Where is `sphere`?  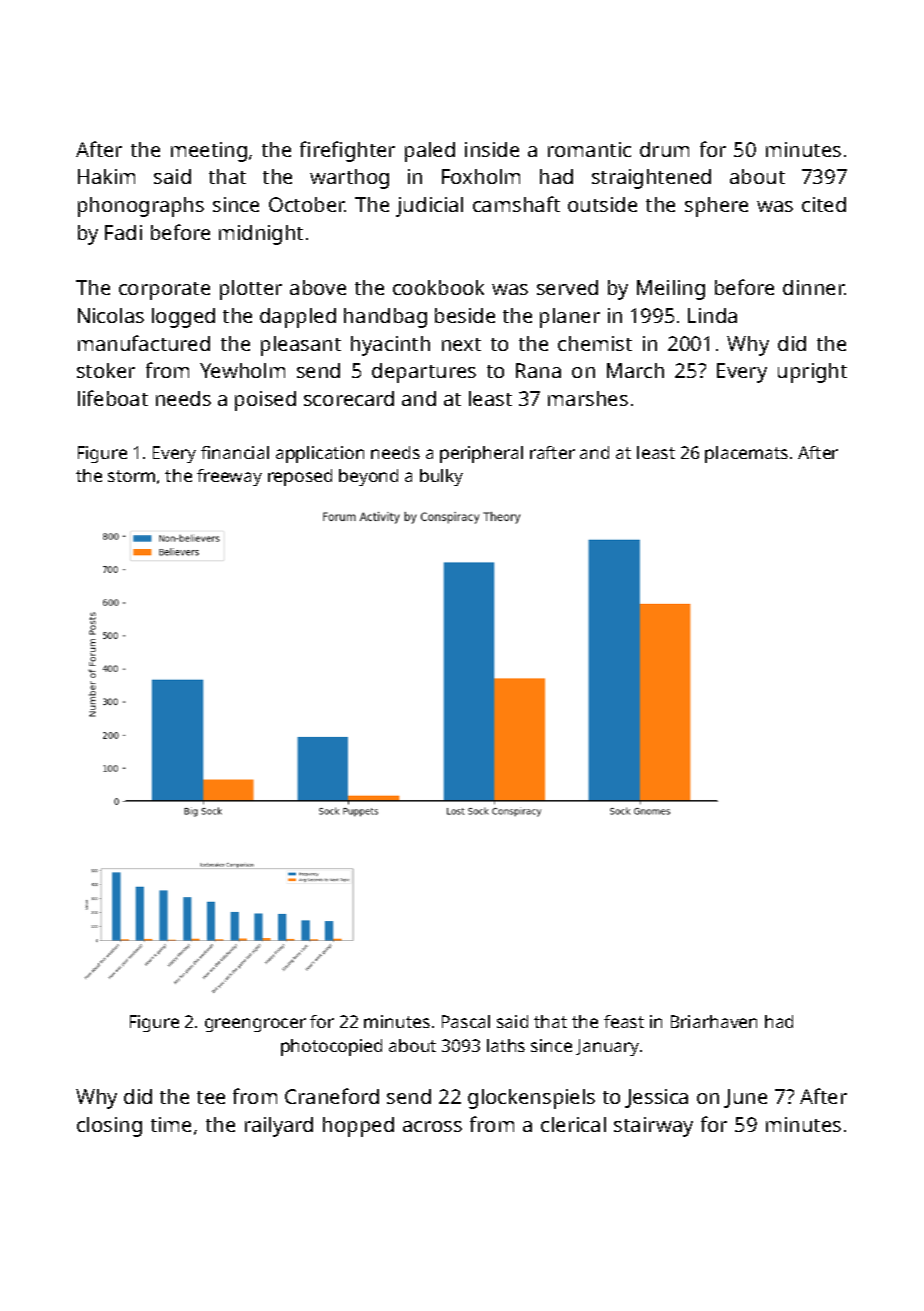 sphere is located at coordinates (716, 207).
